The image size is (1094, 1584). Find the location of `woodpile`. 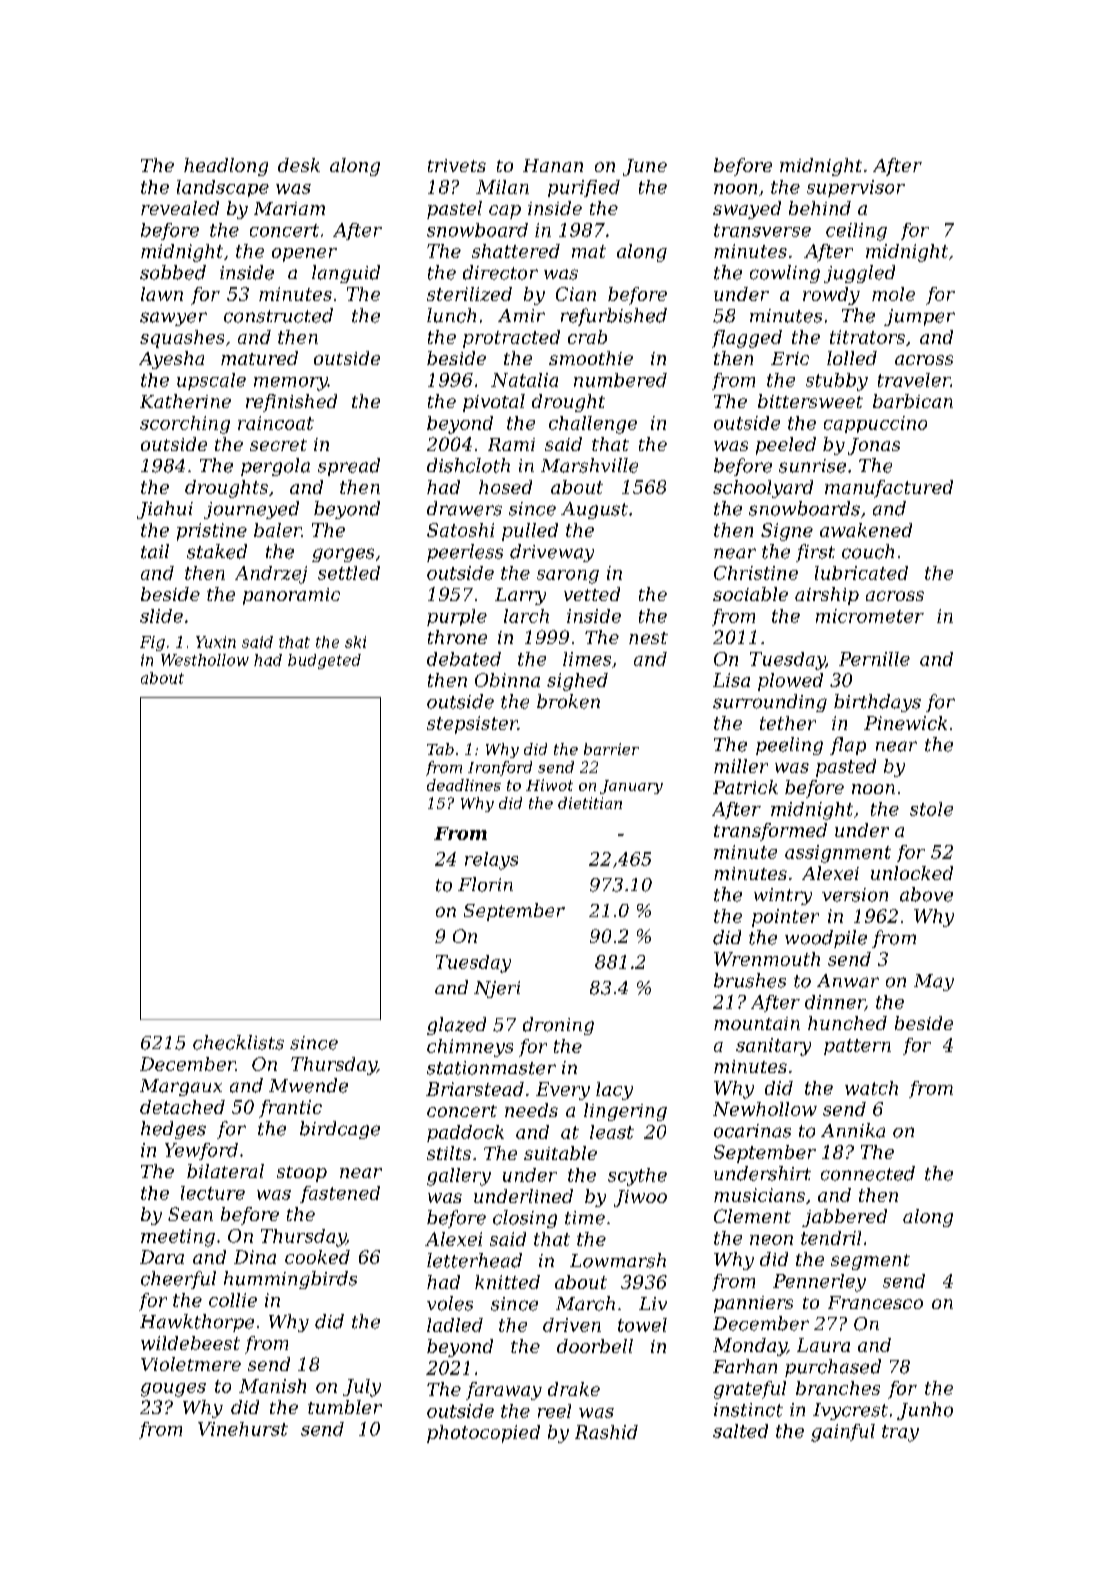

woodpile is located at coordinates (826, 939).
